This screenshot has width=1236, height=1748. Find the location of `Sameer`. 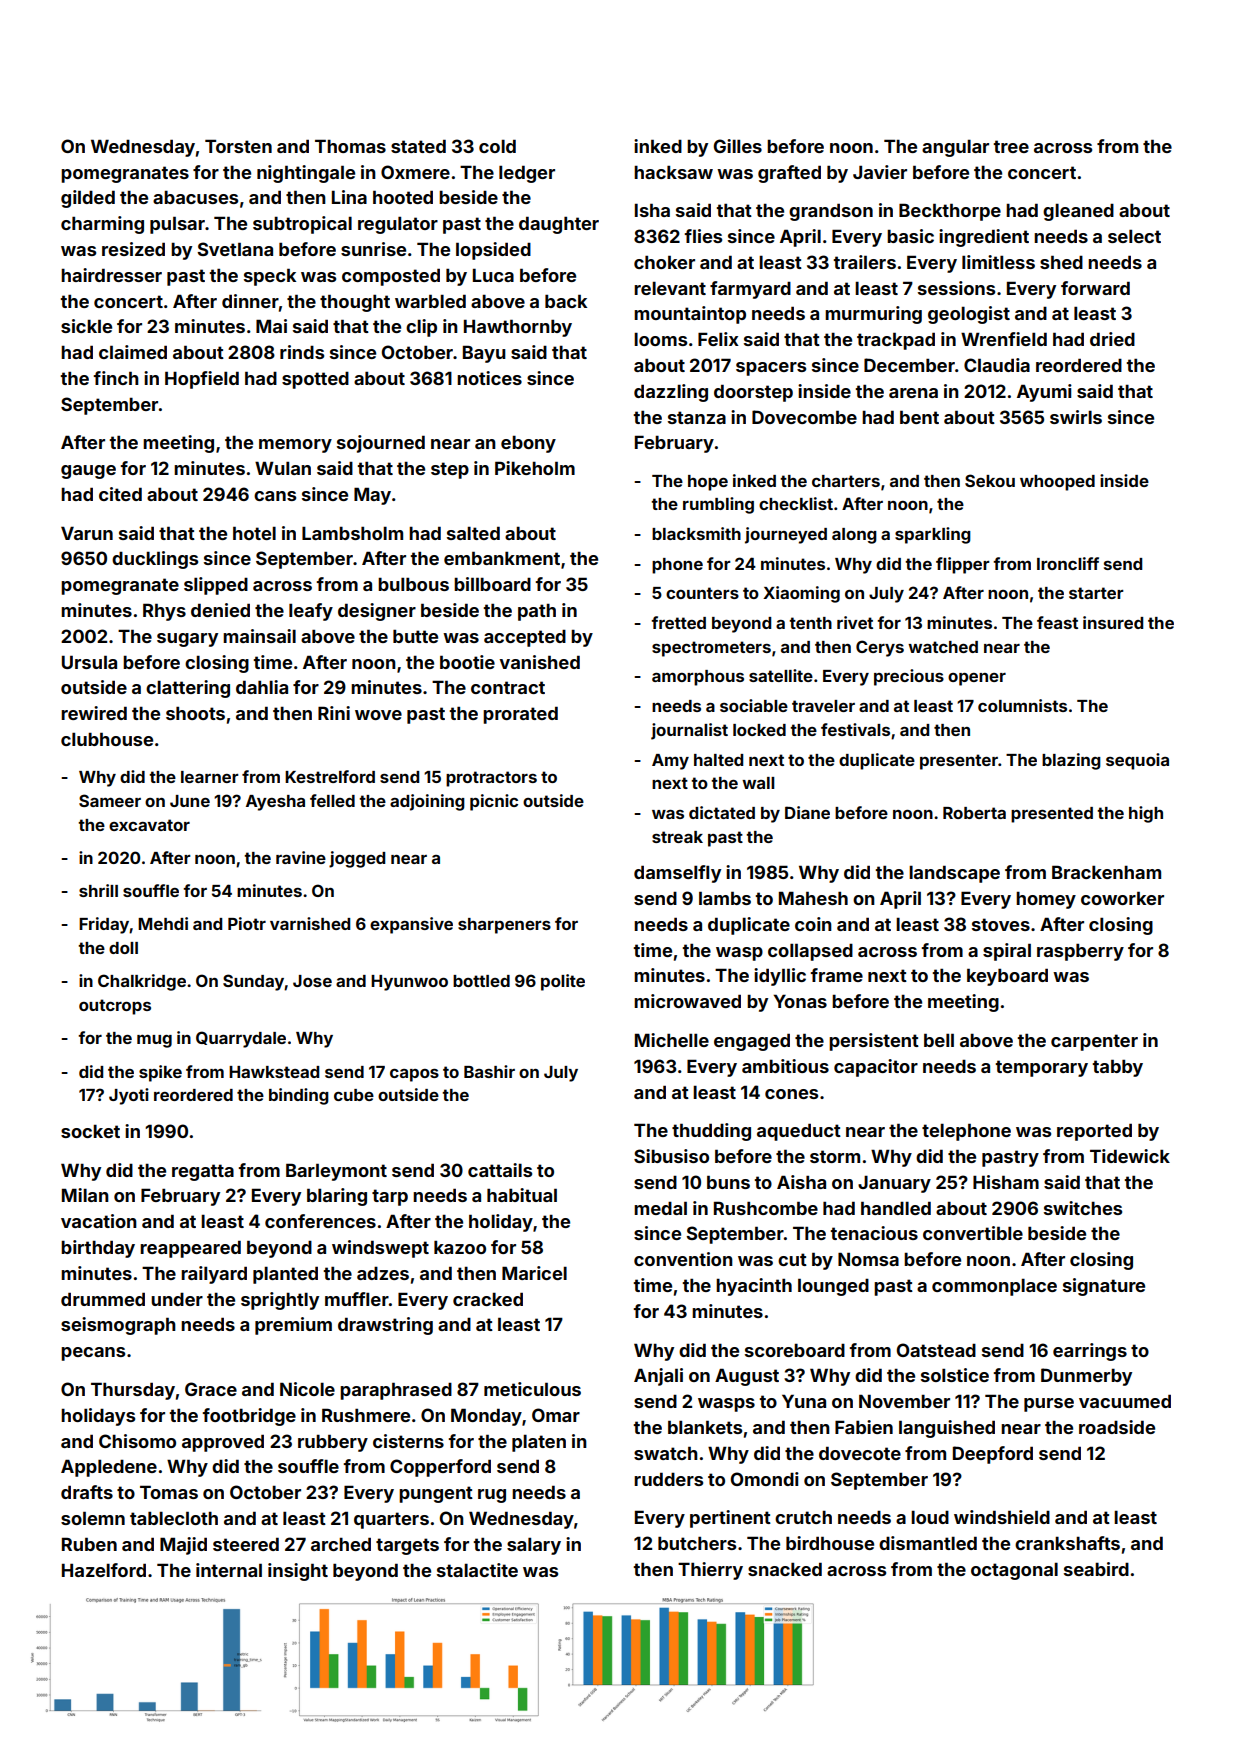

Sameer is located at coordinates (110, 800).
